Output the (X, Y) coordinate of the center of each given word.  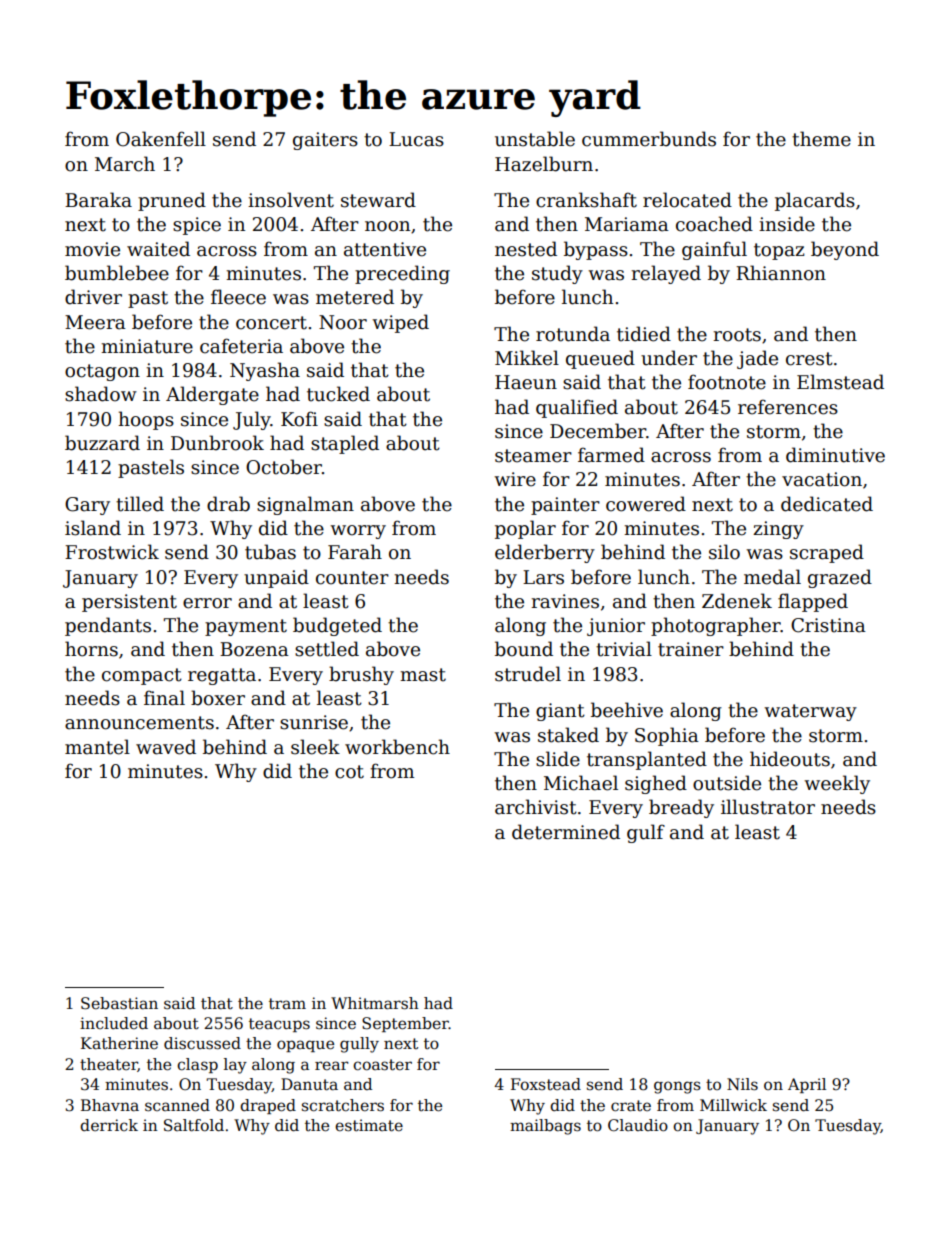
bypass (596, 250)
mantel (97, 747)
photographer (716, 626)
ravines (565, 601)
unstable (535, 139)
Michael (581, 783)
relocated (687, 200)
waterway (810, 712)
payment (246, 627)
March (125, 164)
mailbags (545, 1127)
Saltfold (194, 1125)
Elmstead (840, 382)
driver (93, 297)
